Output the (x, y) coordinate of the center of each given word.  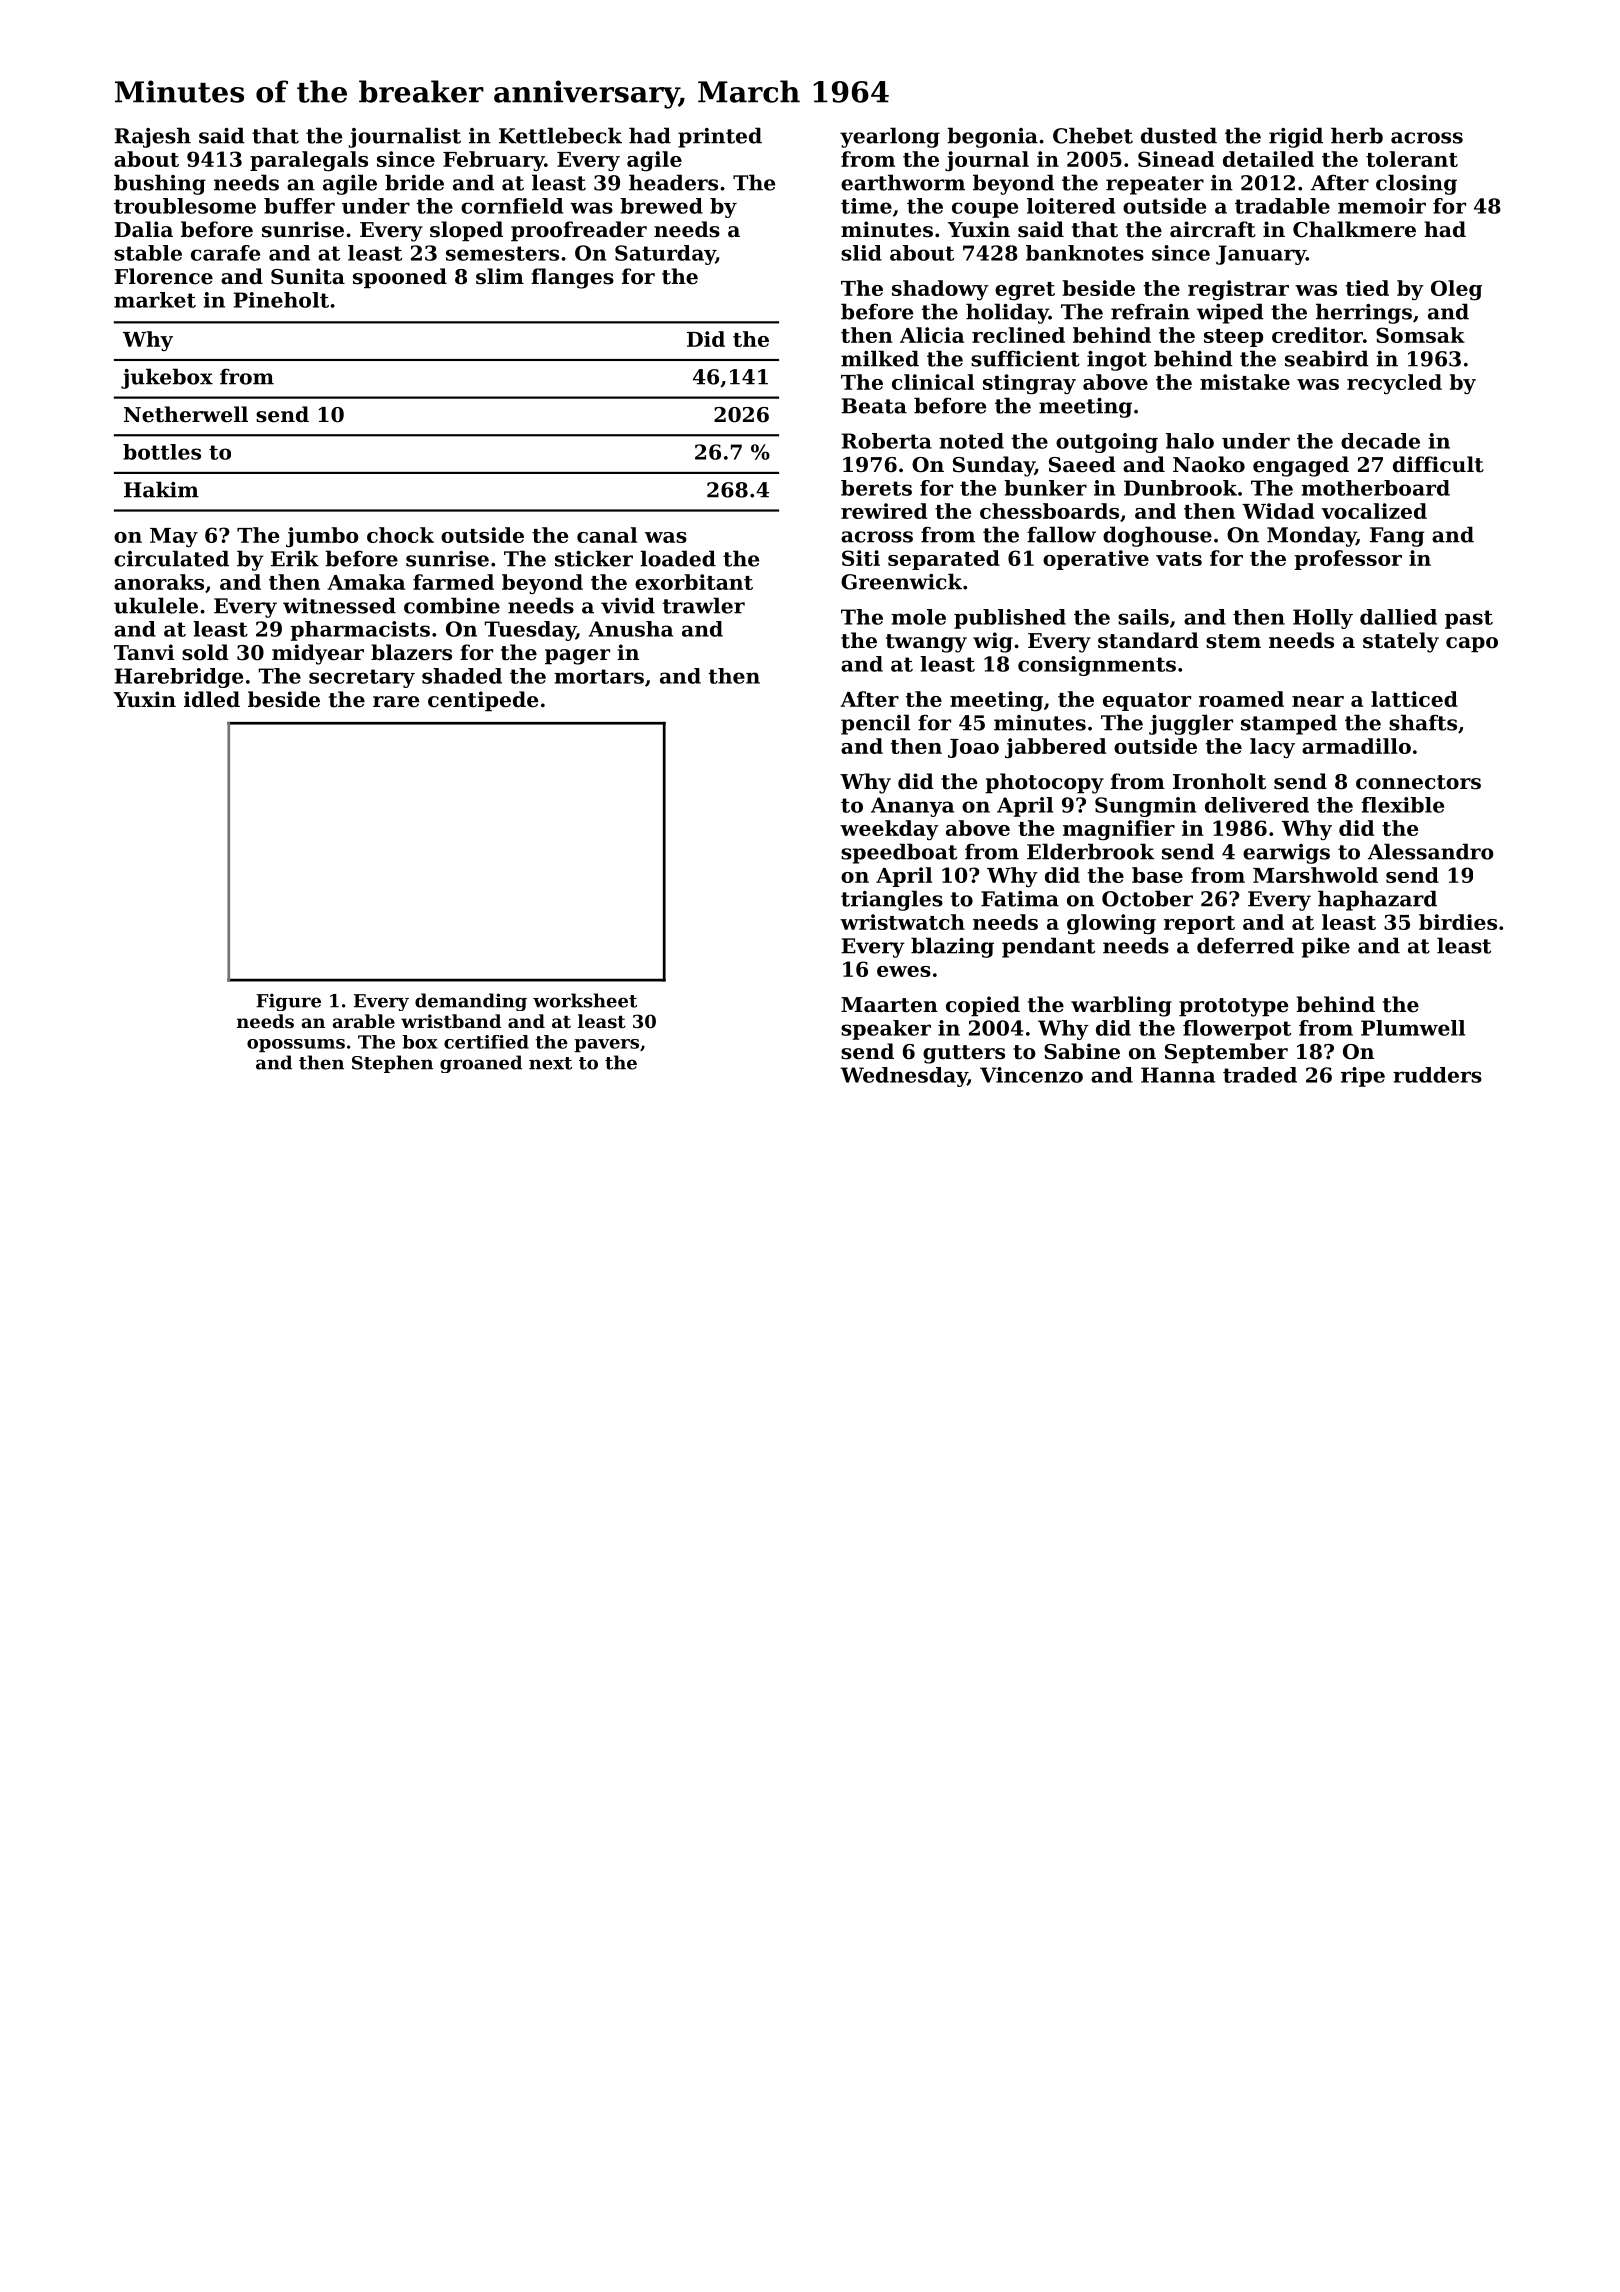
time (866, 206)
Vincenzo (1031, 1075)
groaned (481, 1064)
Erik (295, 558)
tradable (1282, 206)
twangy (926, 643)
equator (1147, 702)
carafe (225, 253)
